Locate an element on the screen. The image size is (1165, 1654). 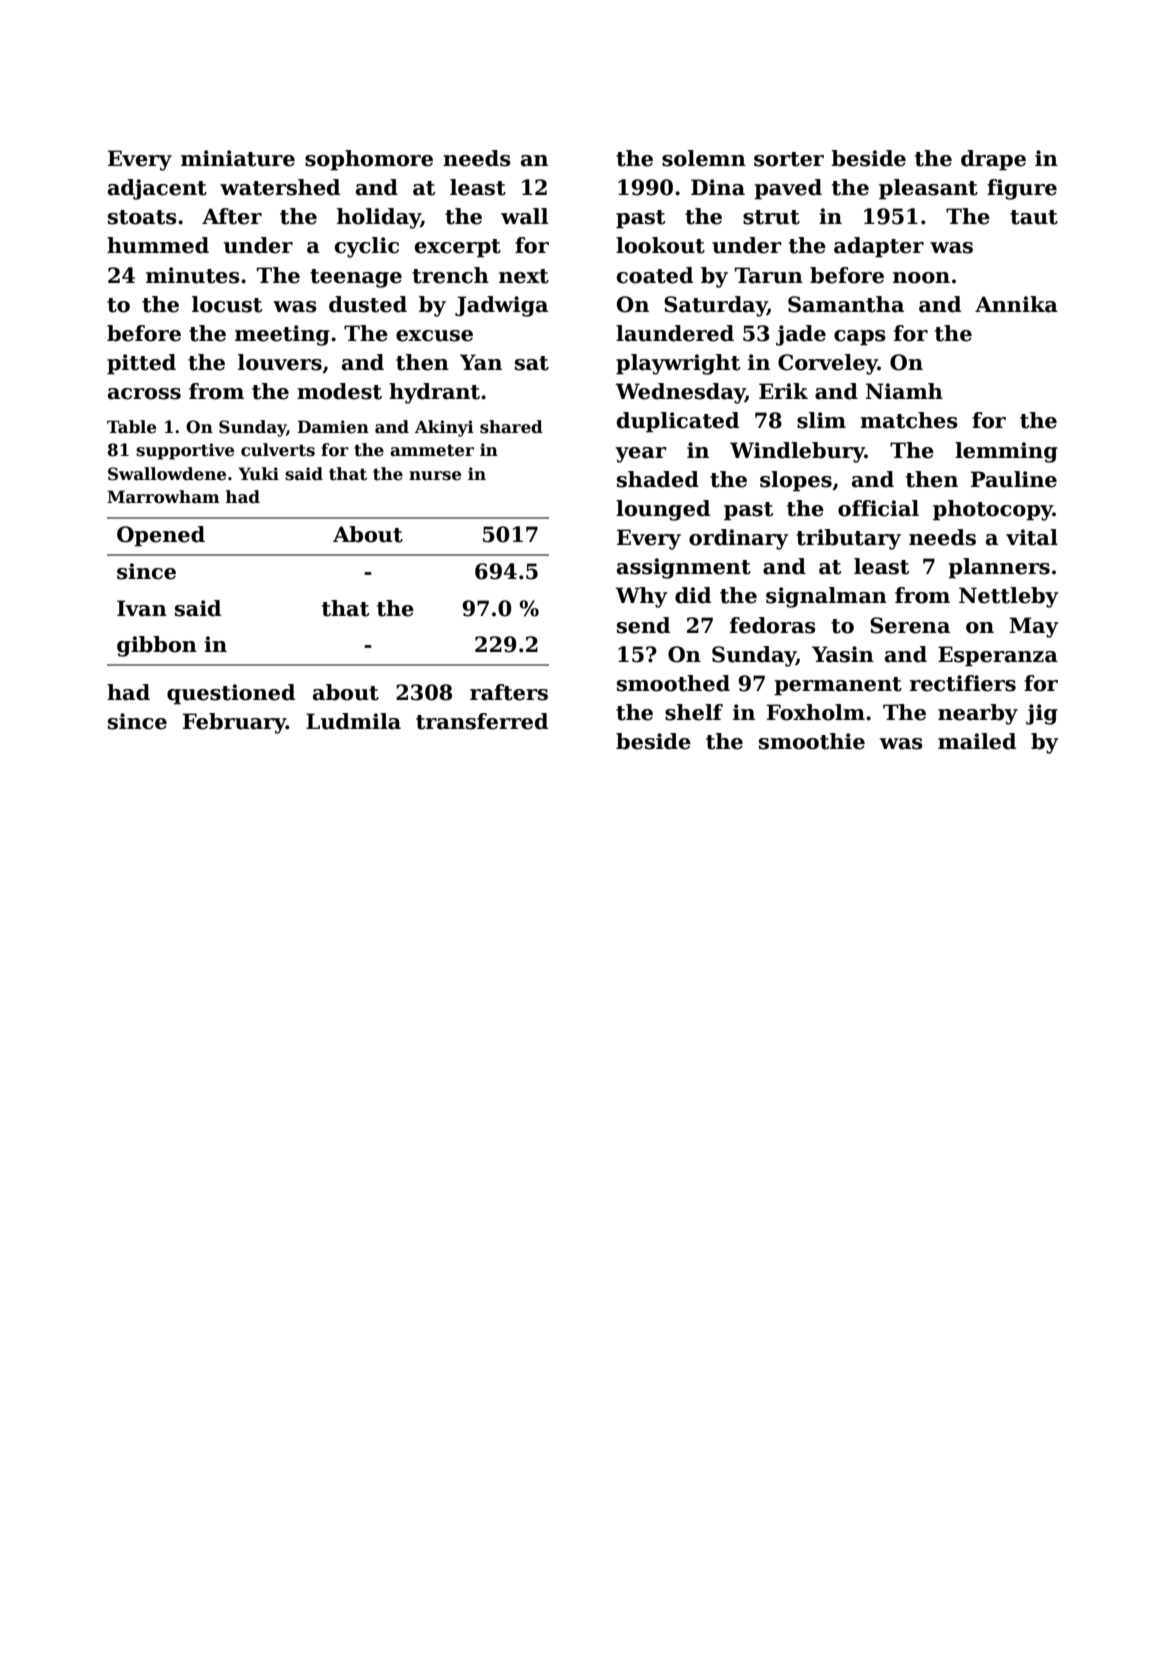
lookout is located at coordinates (660, 245).
